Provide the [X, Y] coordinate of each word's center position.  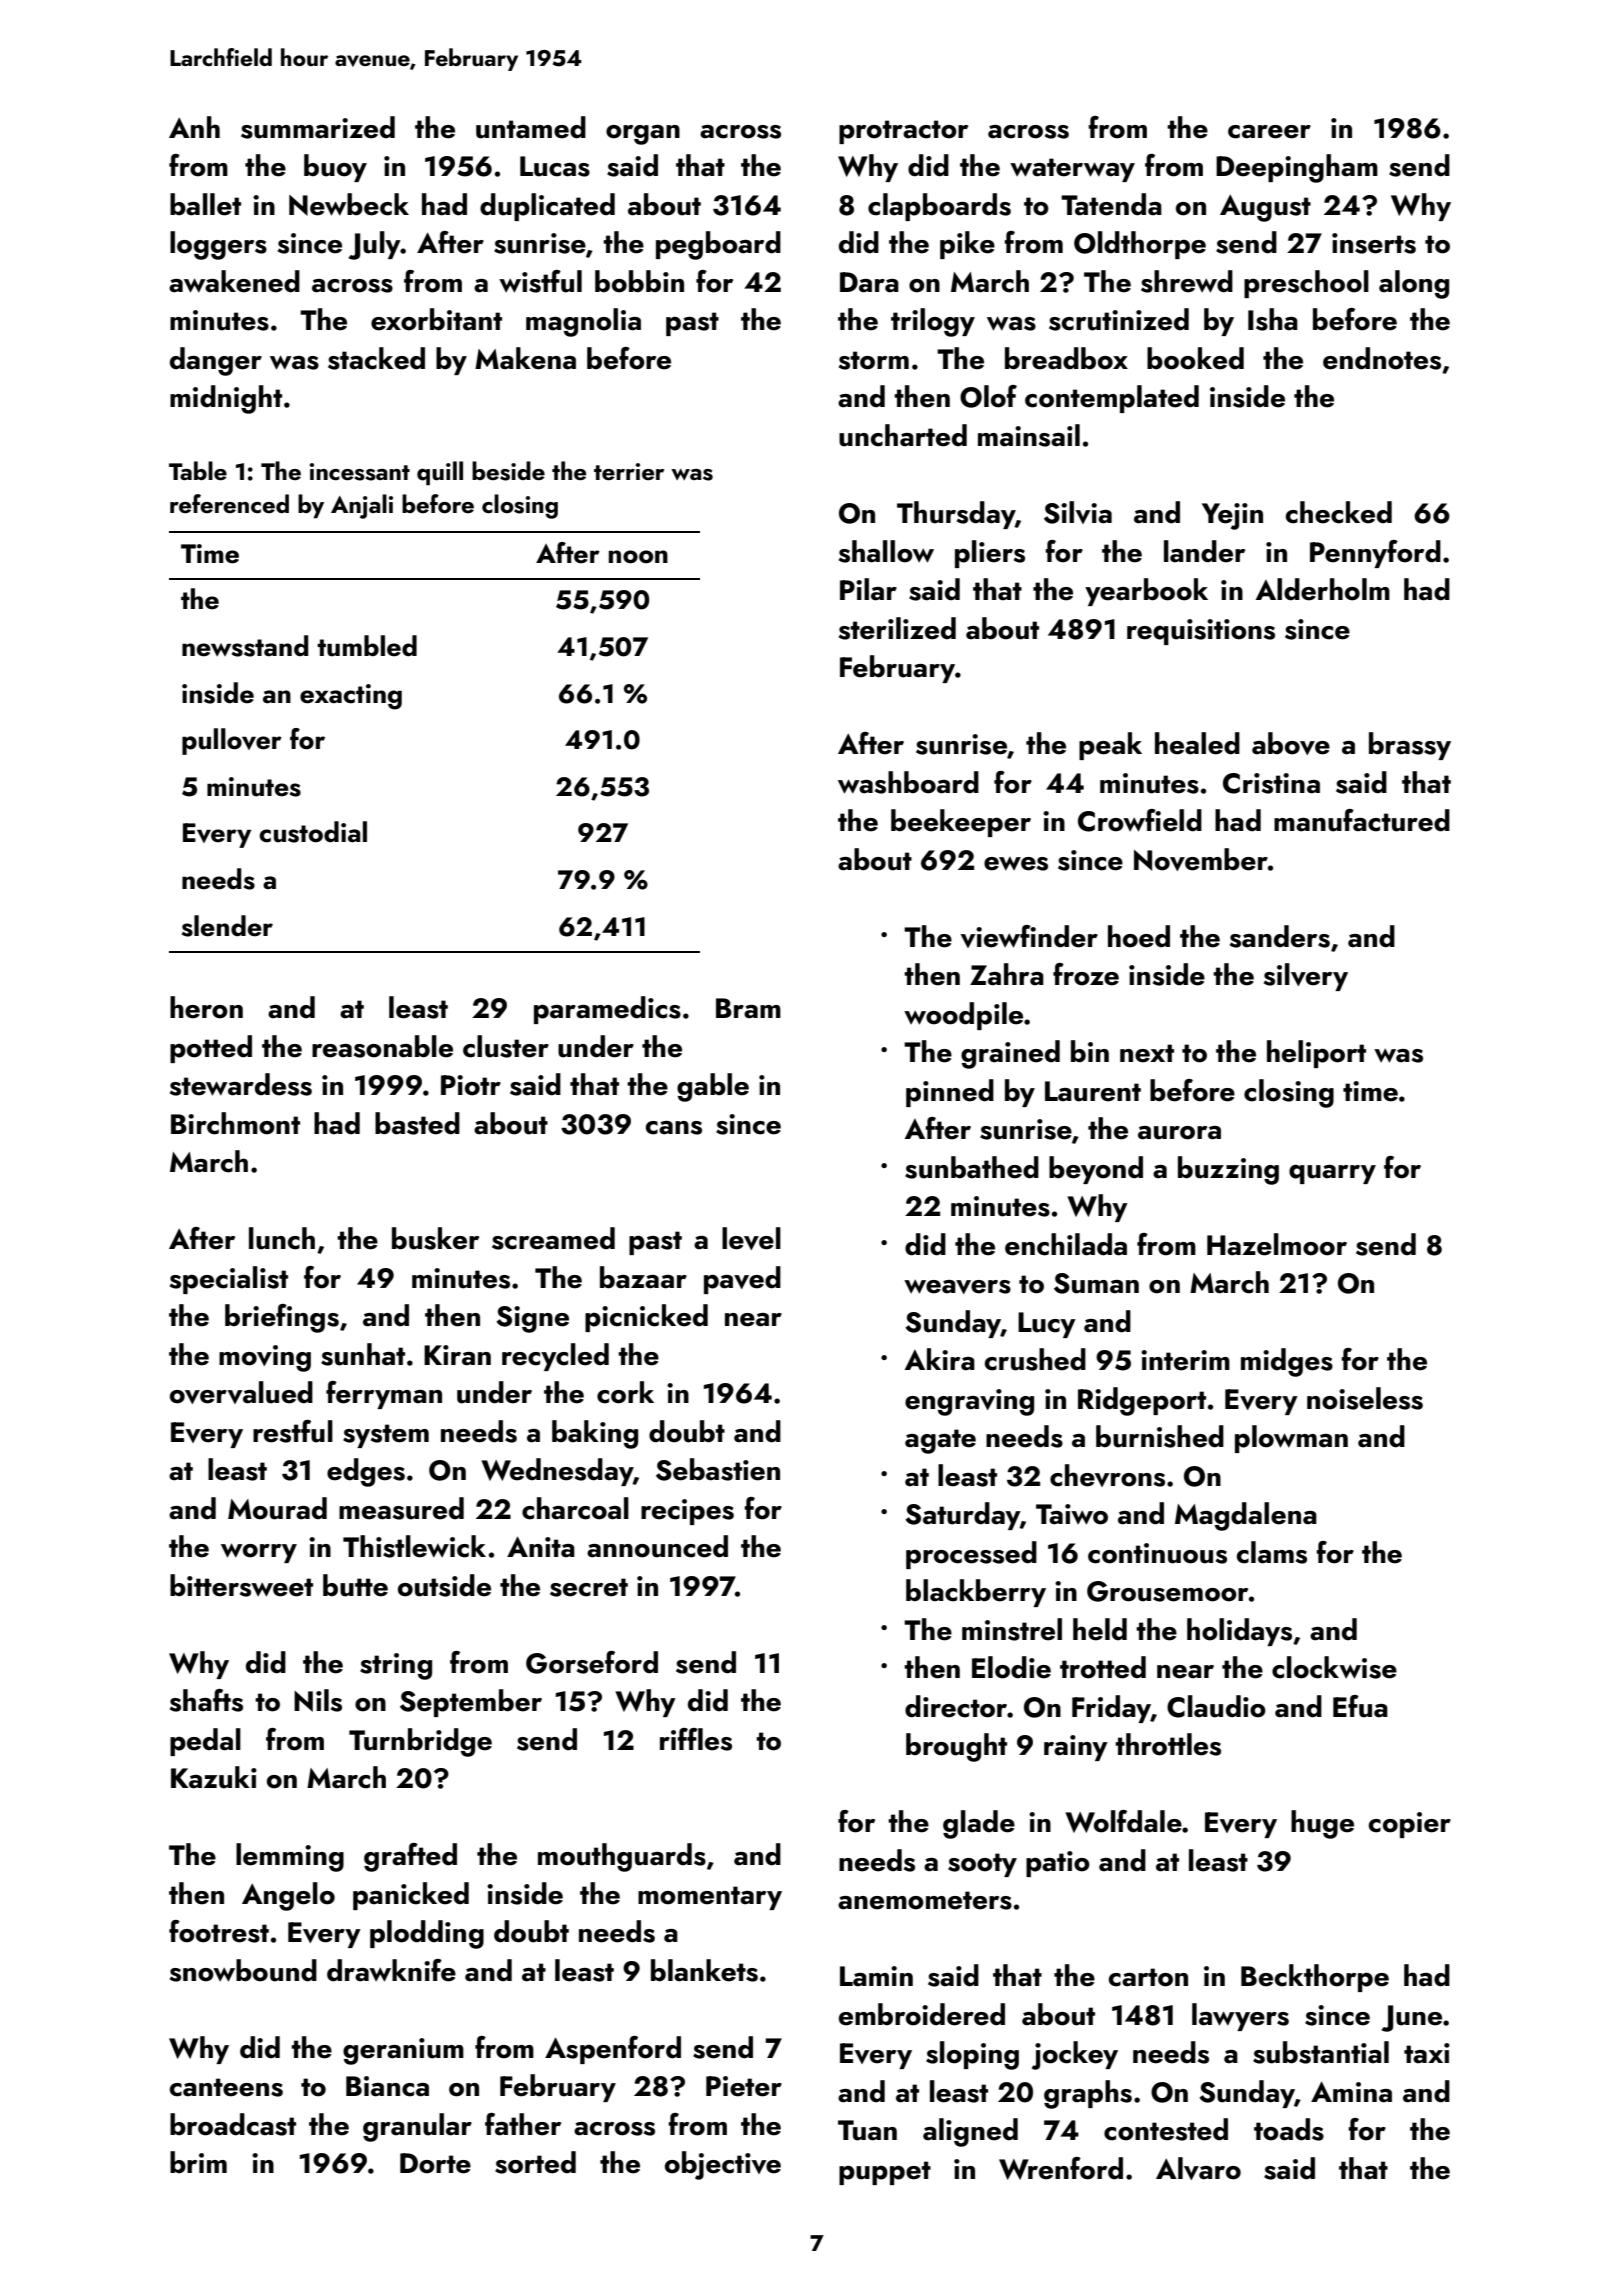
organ [643, 135]
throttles [1168, 1744]
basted [417, 1123]
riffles [696, 1739]
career [1269, 132]
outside [444, 1585]
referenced [229, 503]
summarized [318, 127]
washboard [908, 782]
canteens [226, 2087]
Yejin [1232, 516]
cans [674, 1128]
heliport [1316, 1054]
